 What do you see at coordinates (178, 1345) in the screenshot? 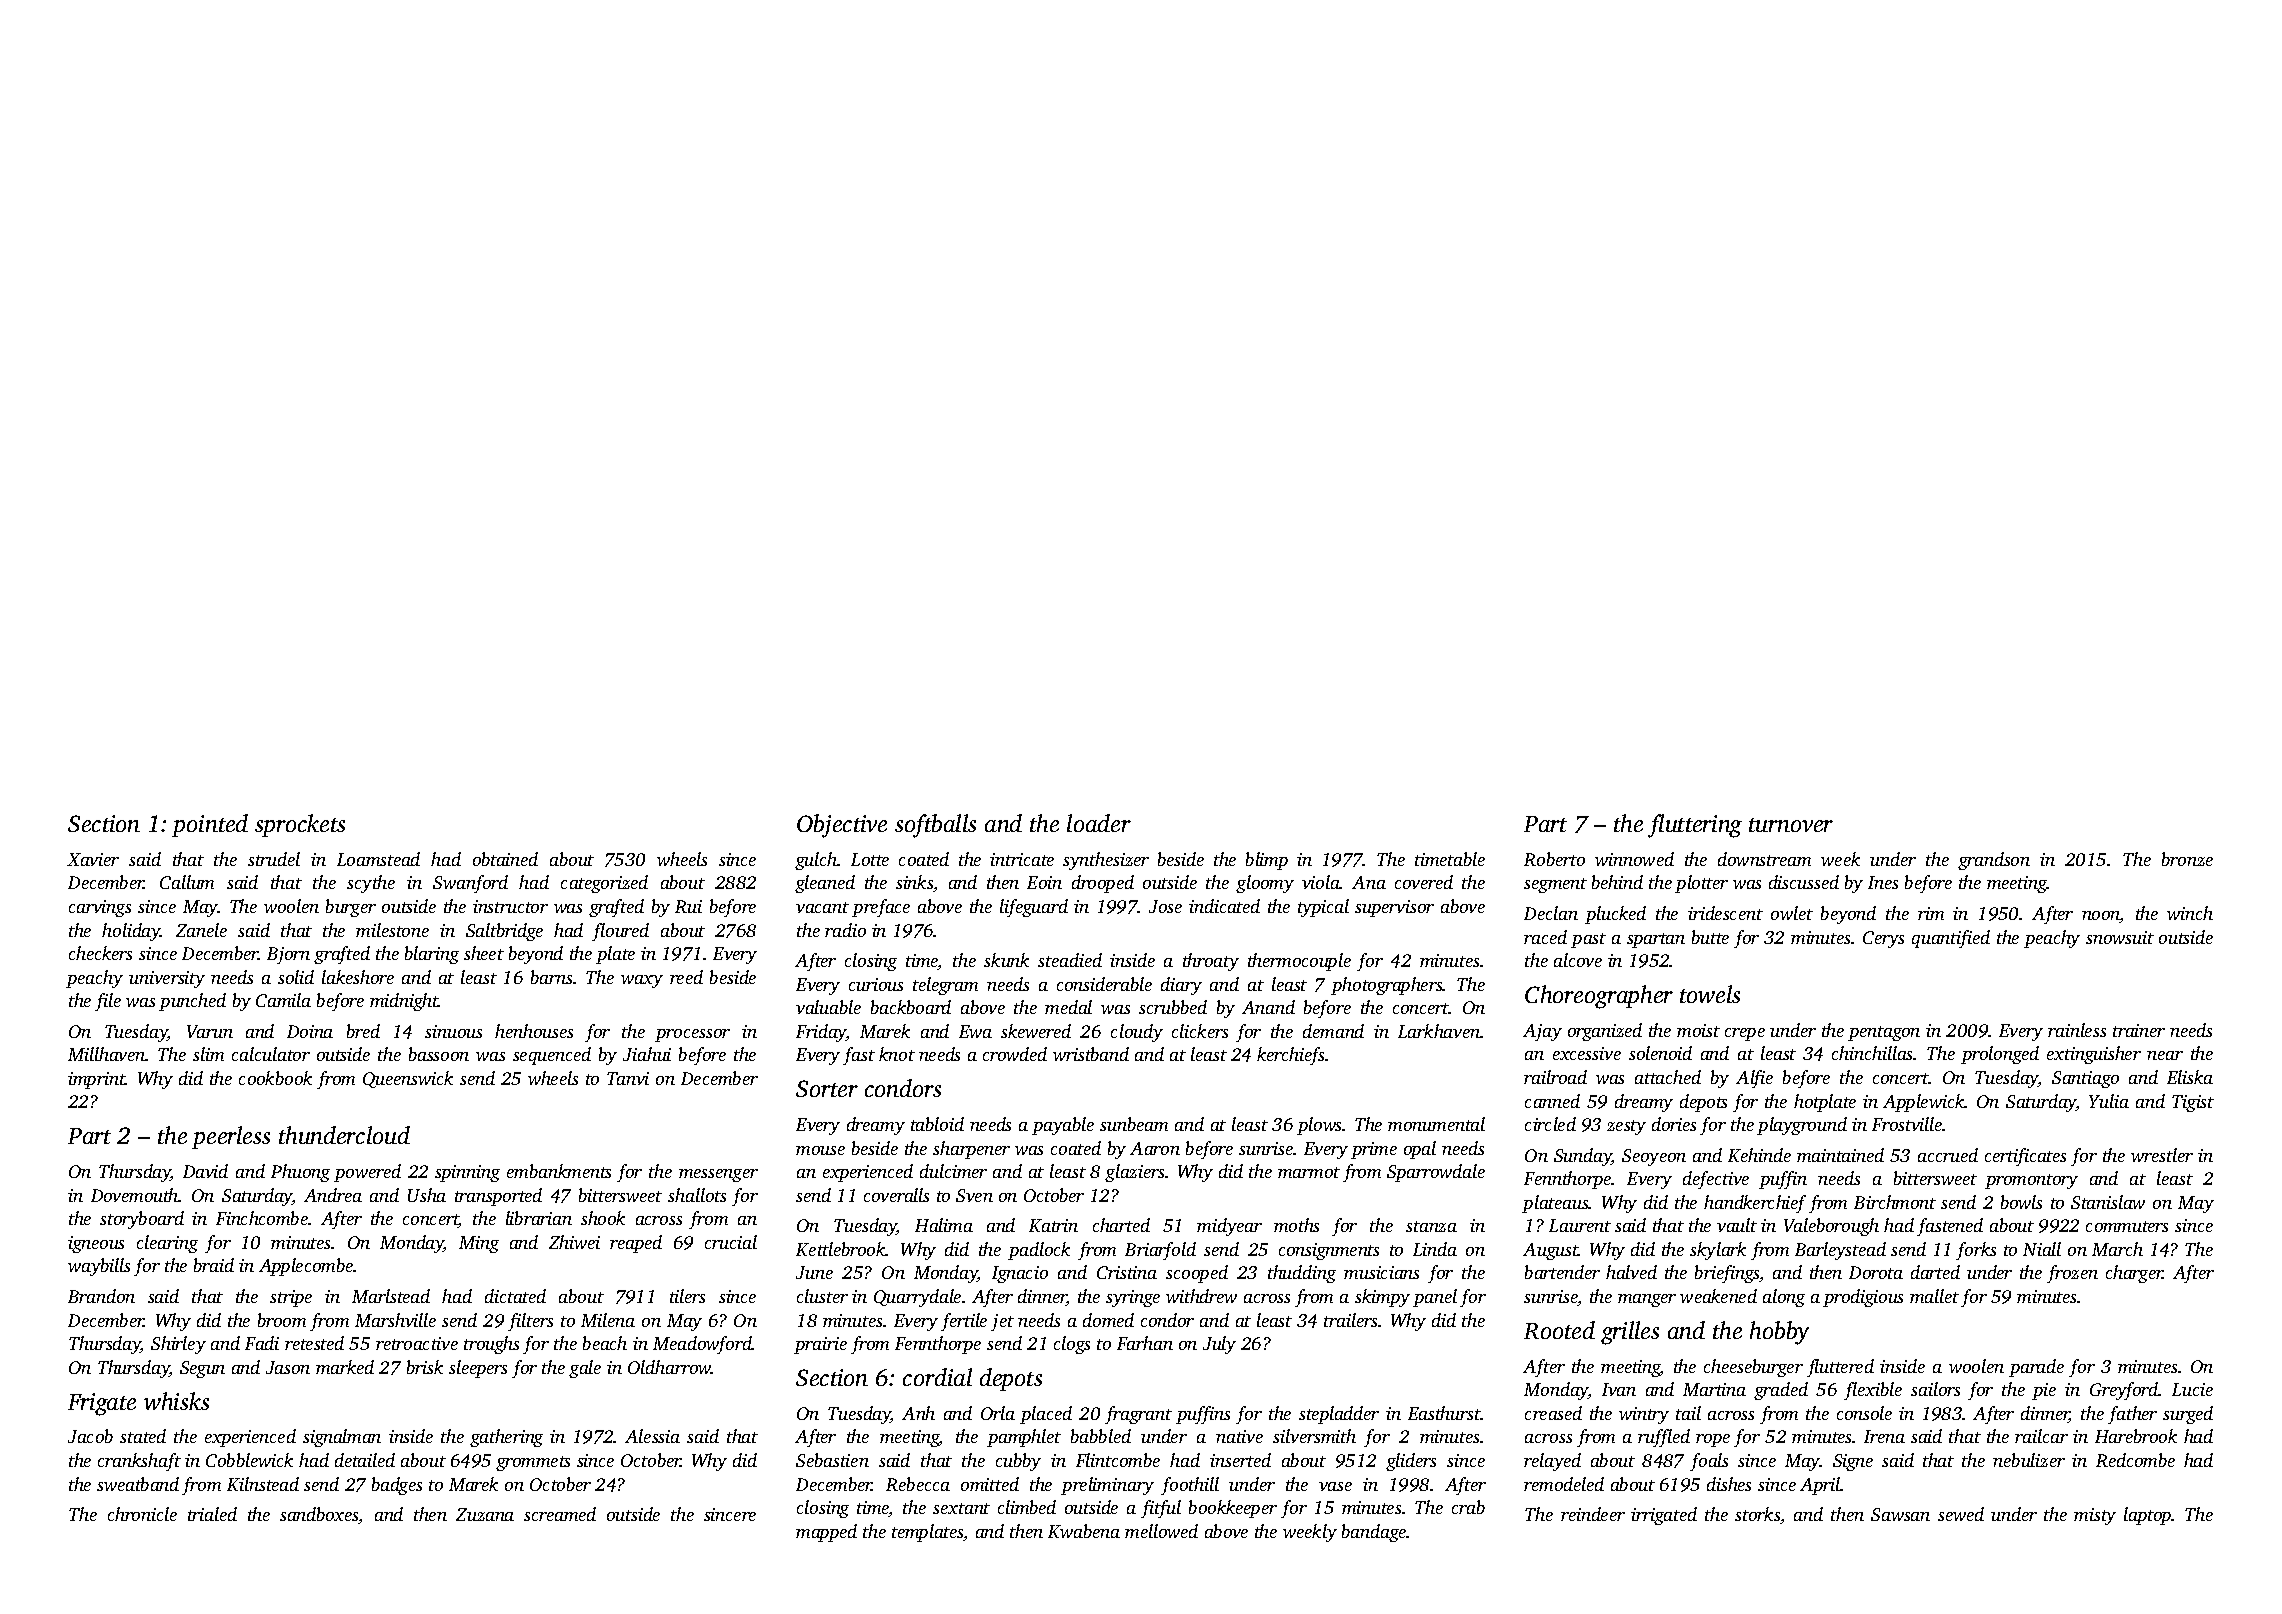
I see `Shirley` at bounding box center [178, 1345].
